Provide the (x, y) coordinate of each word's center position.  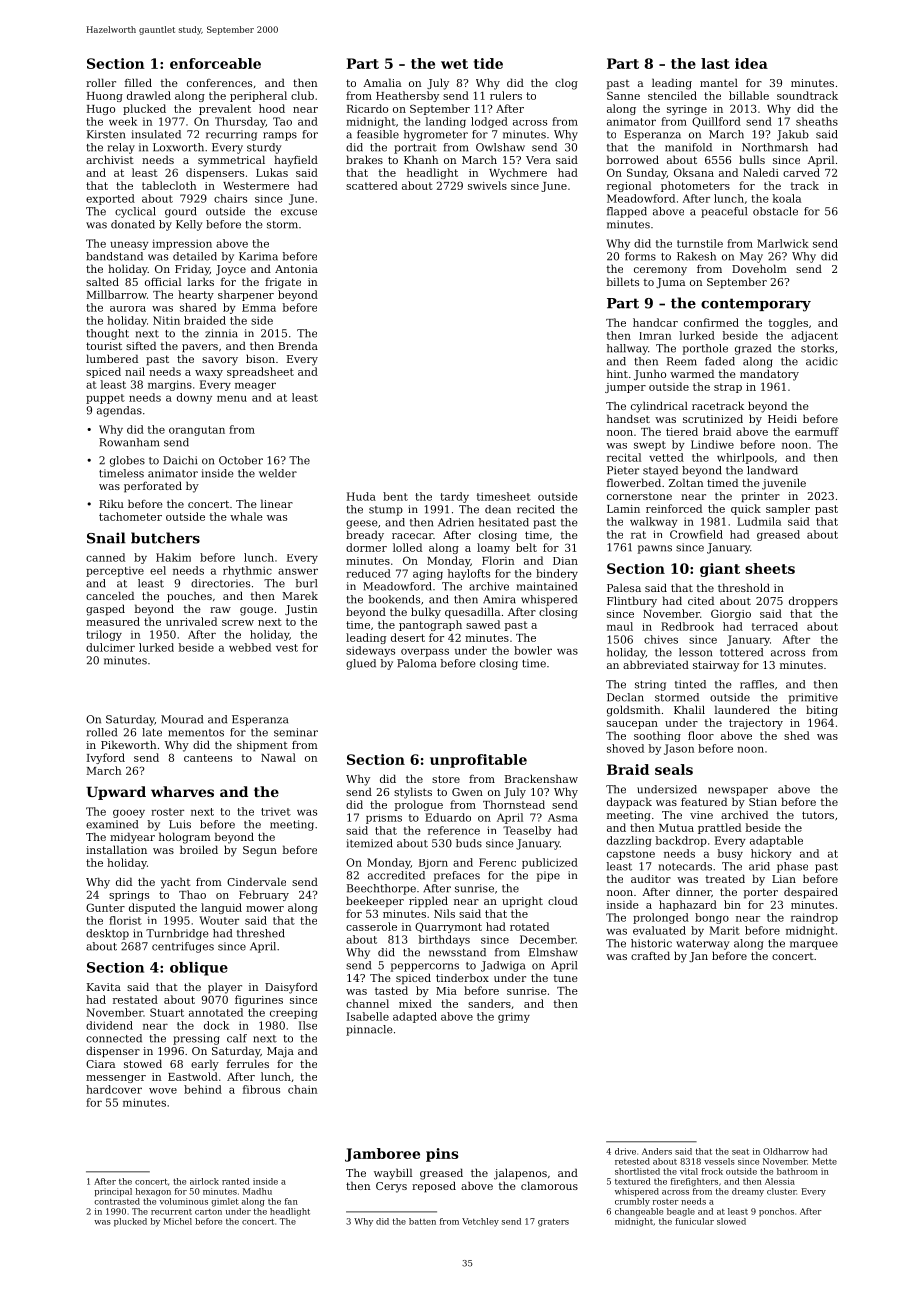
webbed (250, 647)
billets (623, 281)
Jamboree (382, 1155)
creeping (294, 1013)
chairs (230, 198)
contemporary (756, 305)
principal (113, 1192)
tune (566, 978)
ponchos (776, 1212)
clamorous (549, 1185)
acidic (822, 361)
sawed (483, 624)
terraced (775, 626)
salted (102, 281)
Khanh (421, 159)
